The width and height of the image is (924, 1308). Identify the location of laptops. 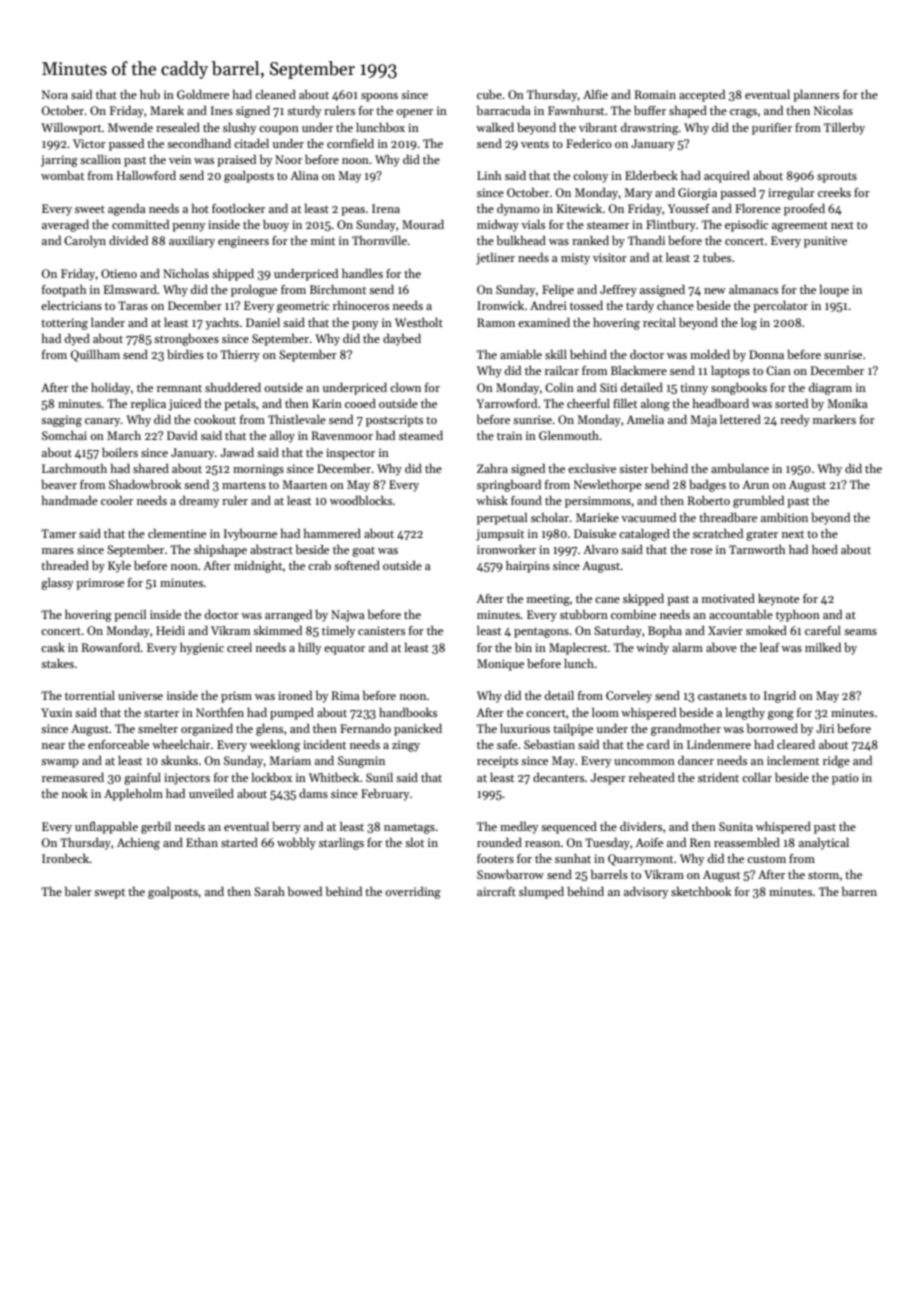
(730, 372).
